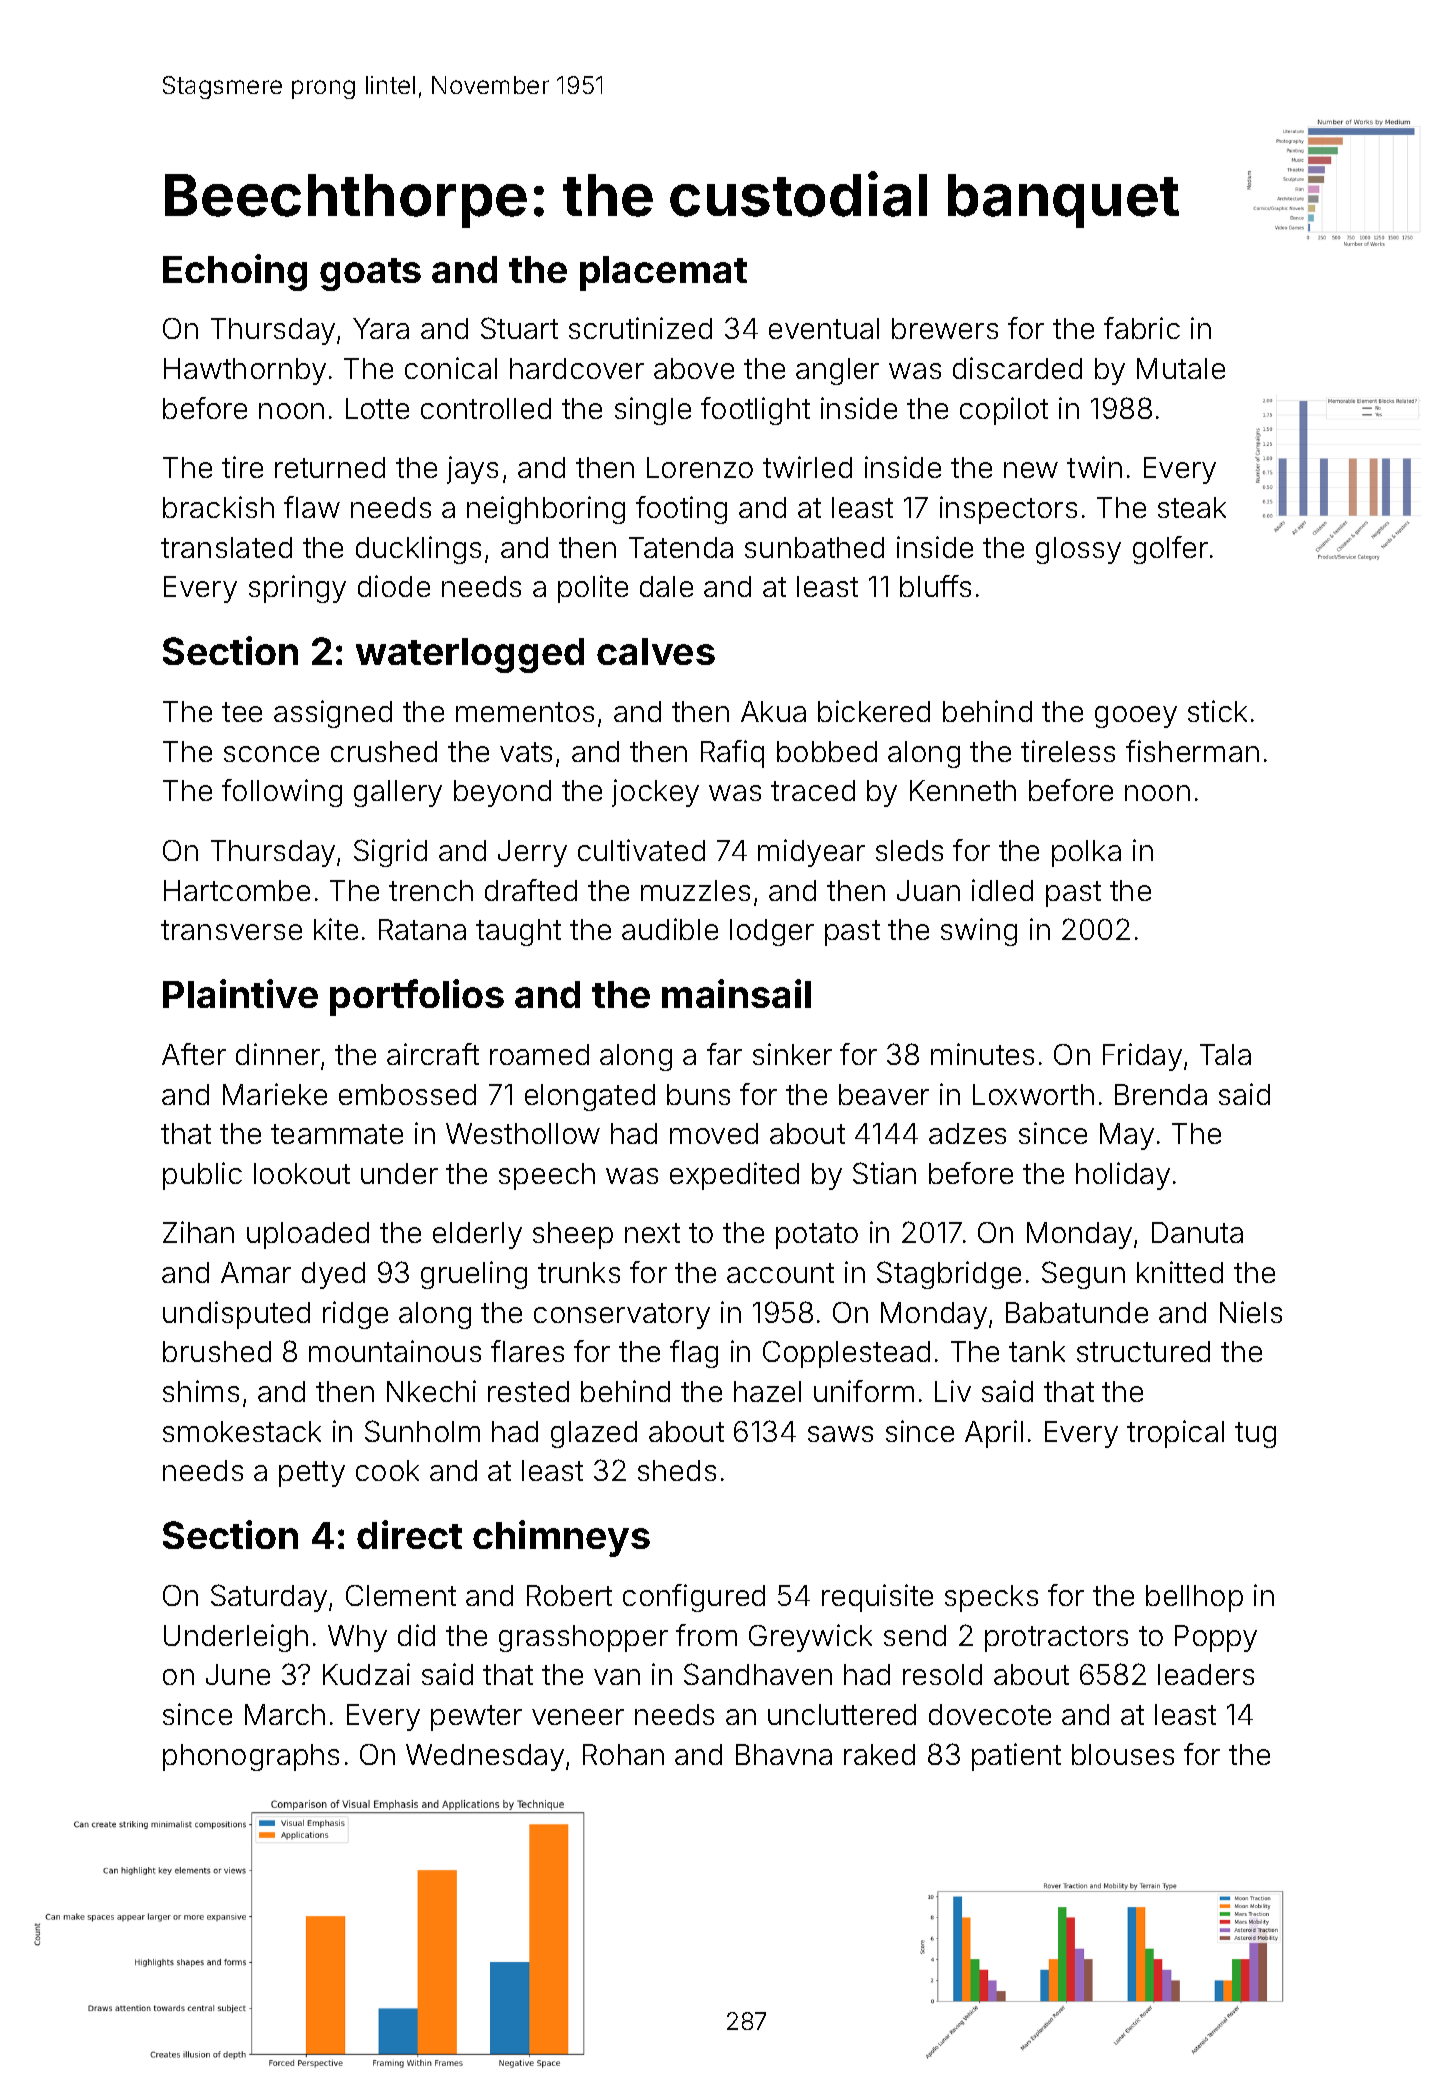 This screenshot has height=2100, width=1450. I want to click on springy, so click(297, 589).
